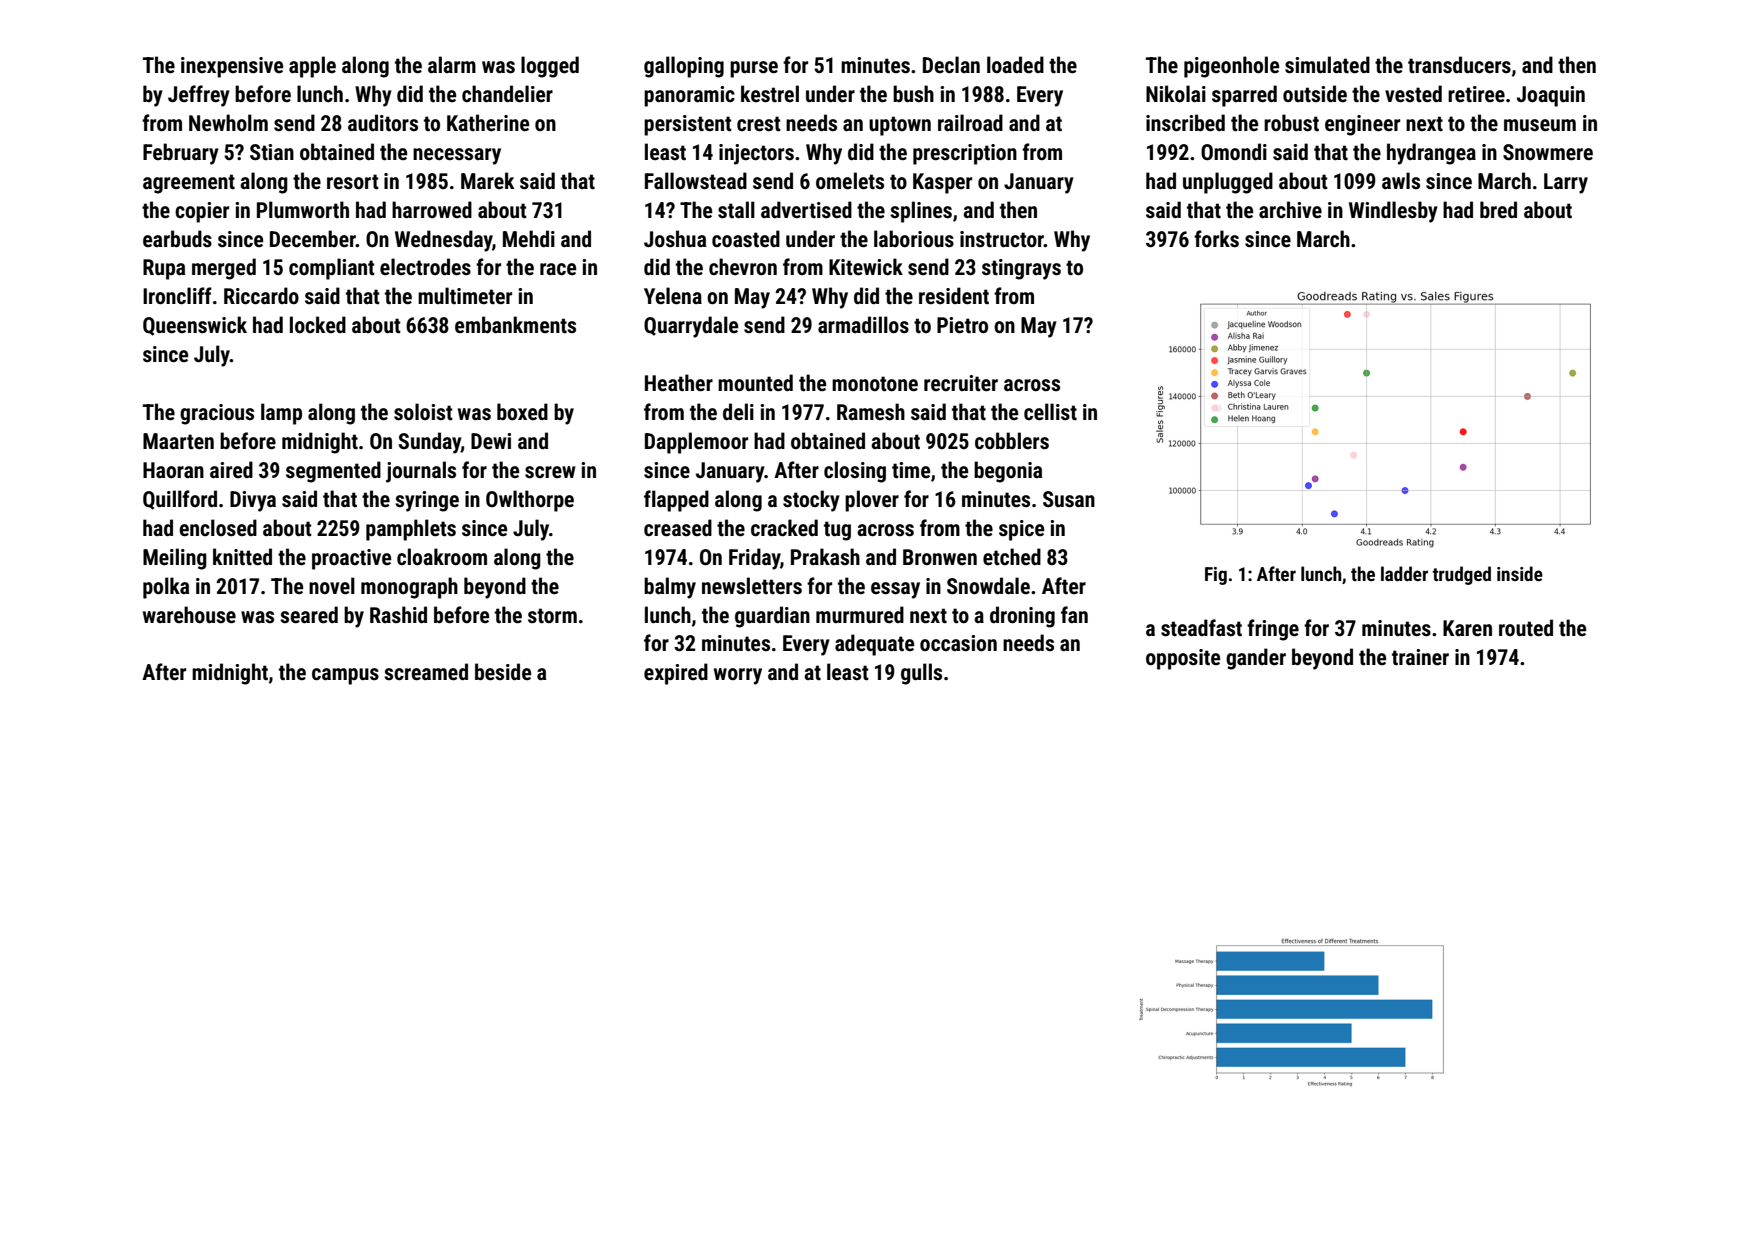  Describe the element at coordinates (965, 154) in the image. I see `prescription` at that location.
